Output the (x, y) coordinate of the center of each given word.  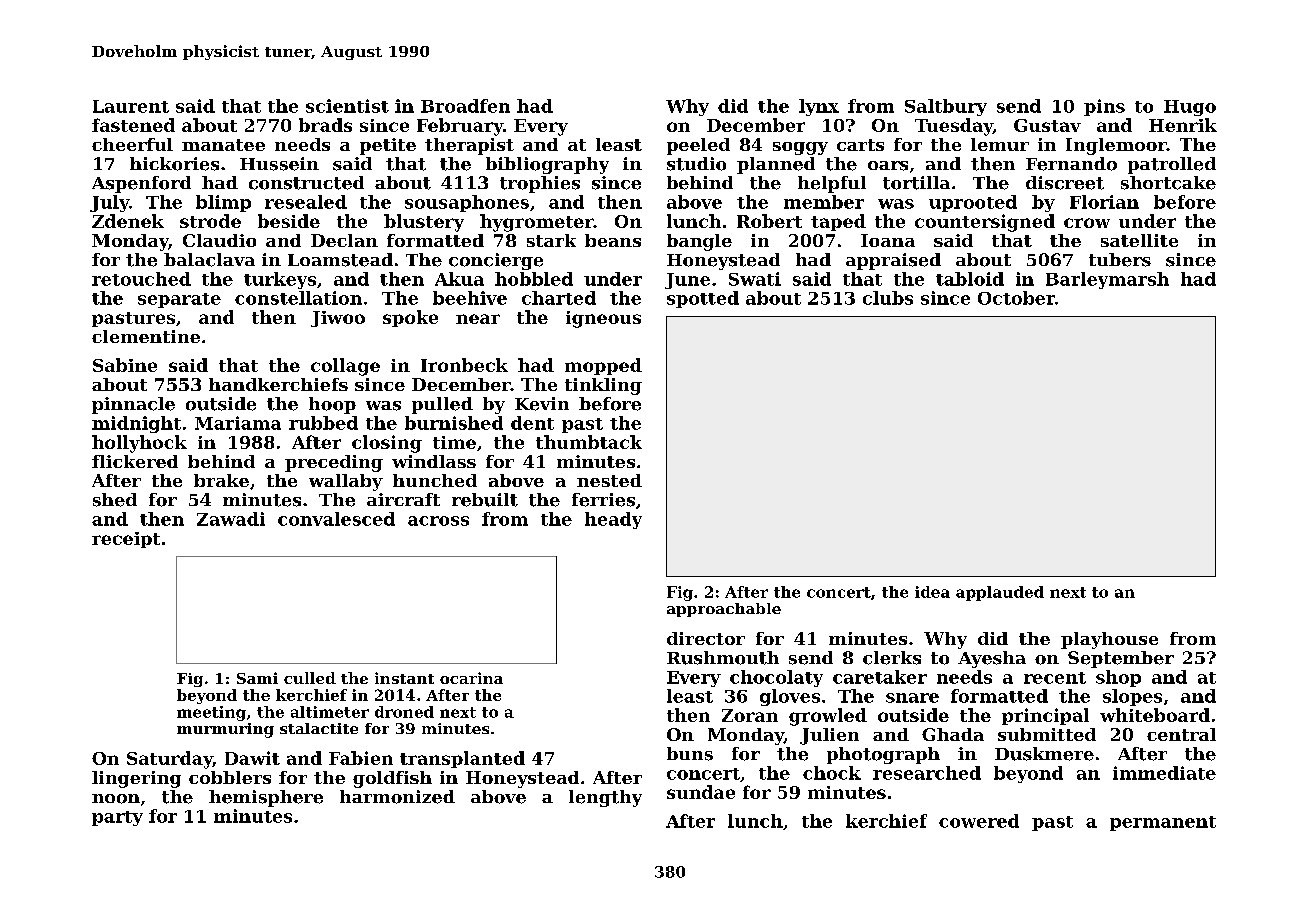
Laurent (131, 106)
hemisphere (266, 798)
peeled (698, 146)
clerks (892, 658)
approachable (724, 610)
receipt (126, 540)
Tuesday (954, 127)
